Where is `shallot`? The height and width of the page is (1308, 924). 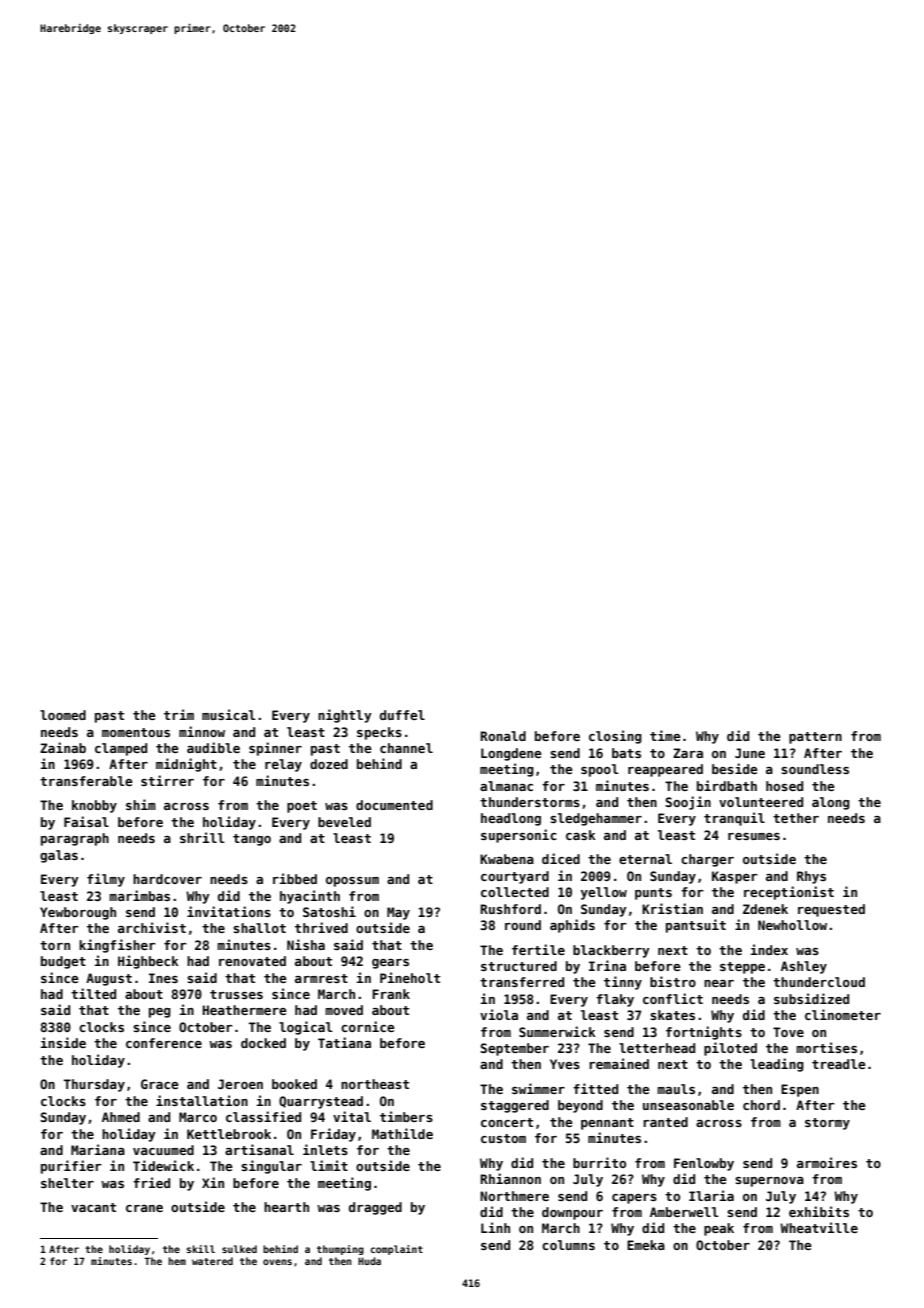
shallot is located at coordinates (259, 928).
